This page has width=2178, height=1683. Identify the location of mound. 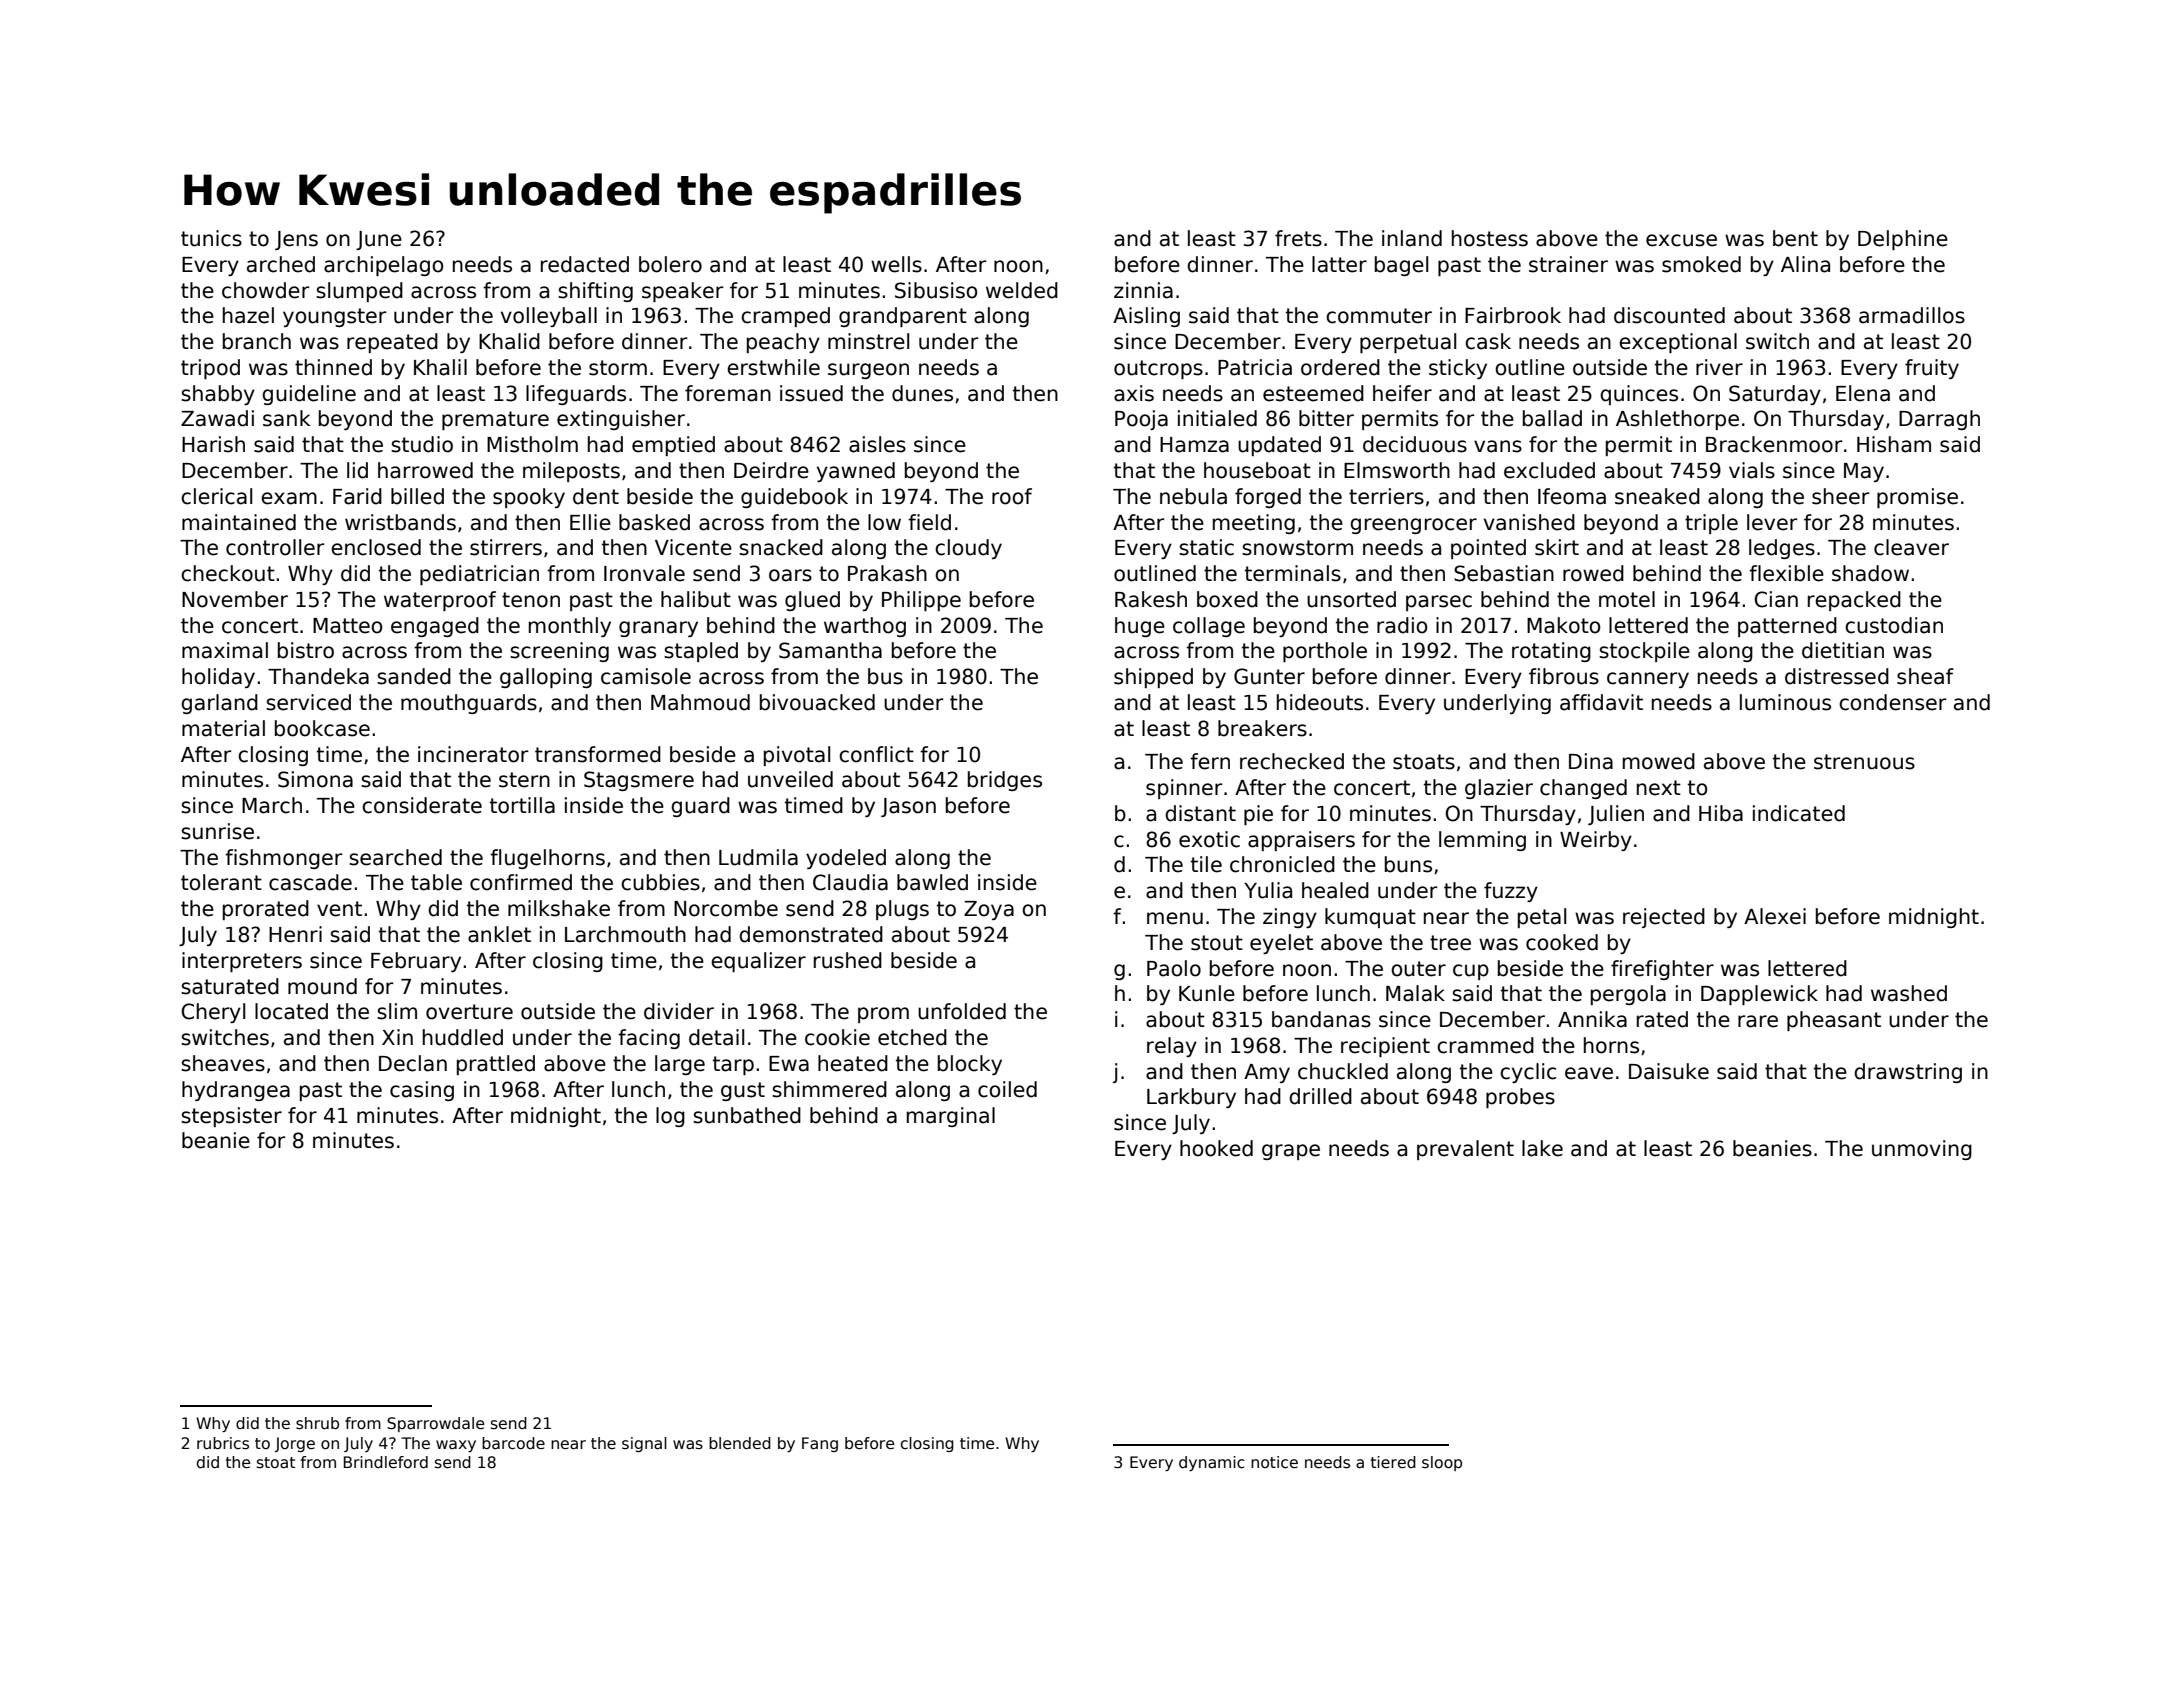
(322, 986).
